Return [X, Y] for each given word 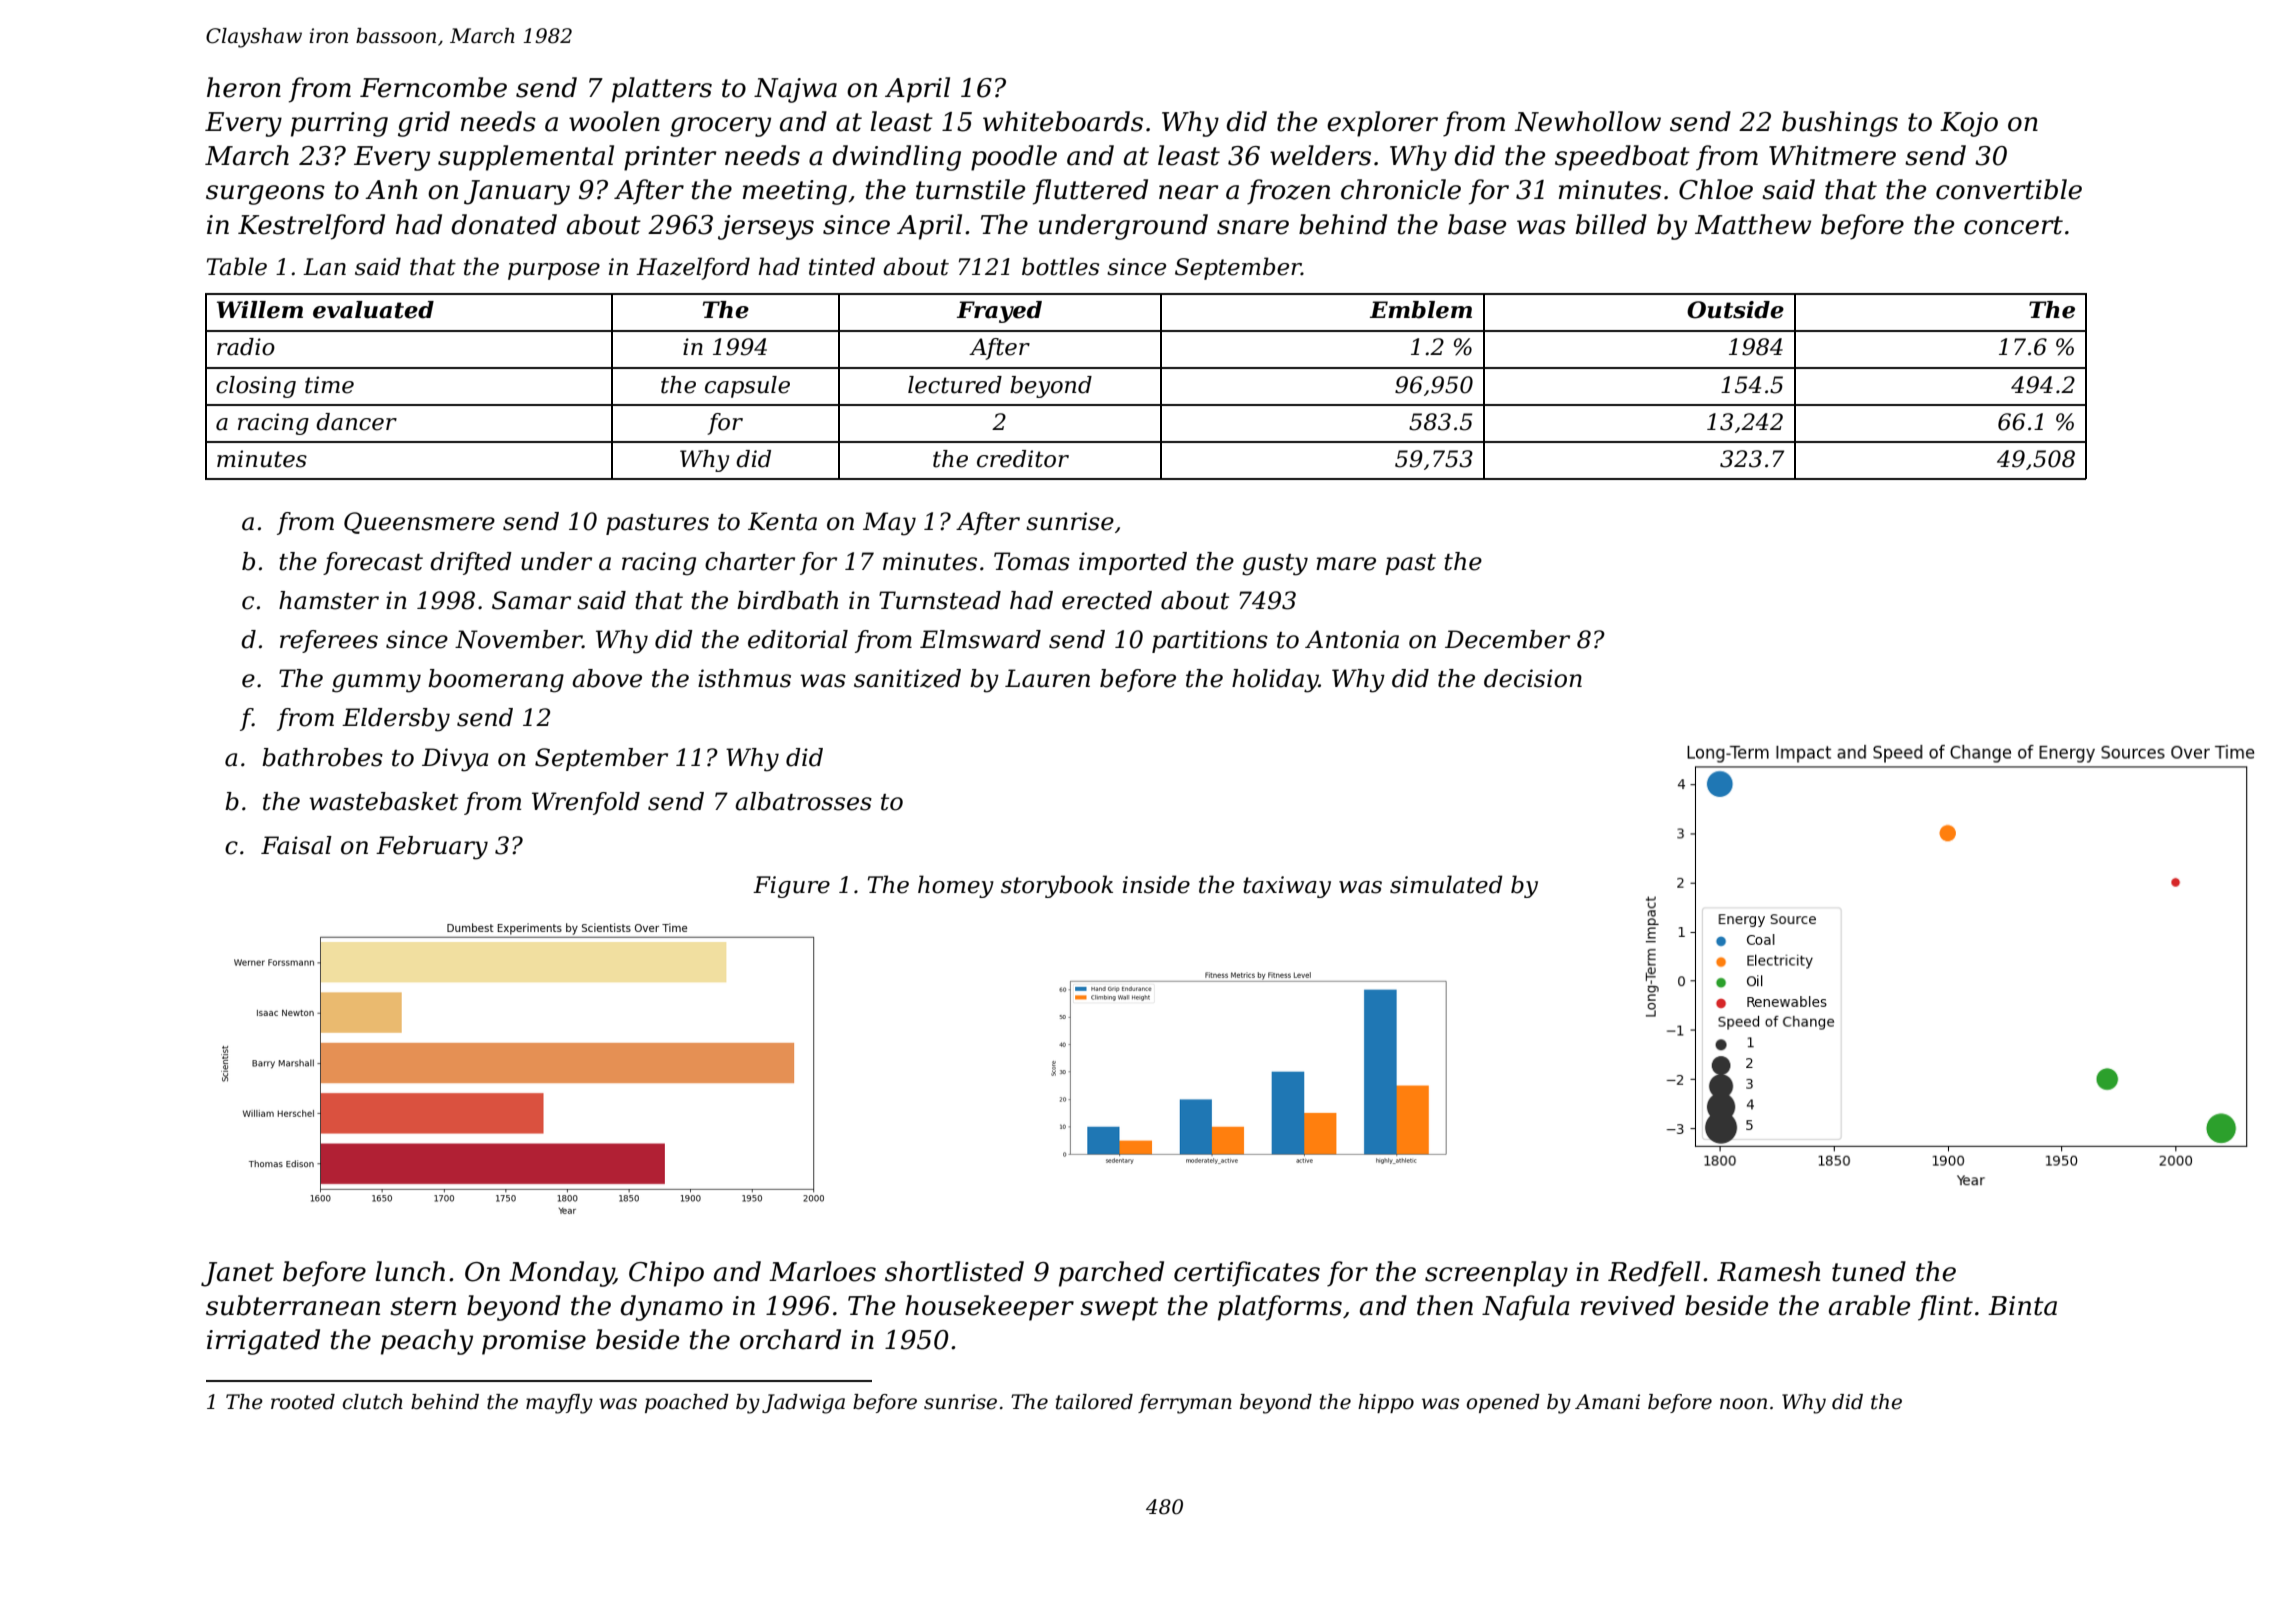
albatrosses [803, 801]
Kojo [1969, 124]
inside [1156, 884]
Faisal [296, 845]
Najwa [795, 90]
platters [662, 90]
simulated [1446, 884]
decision [1533, 678]
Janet [237, 1274]
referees [329, 641]
